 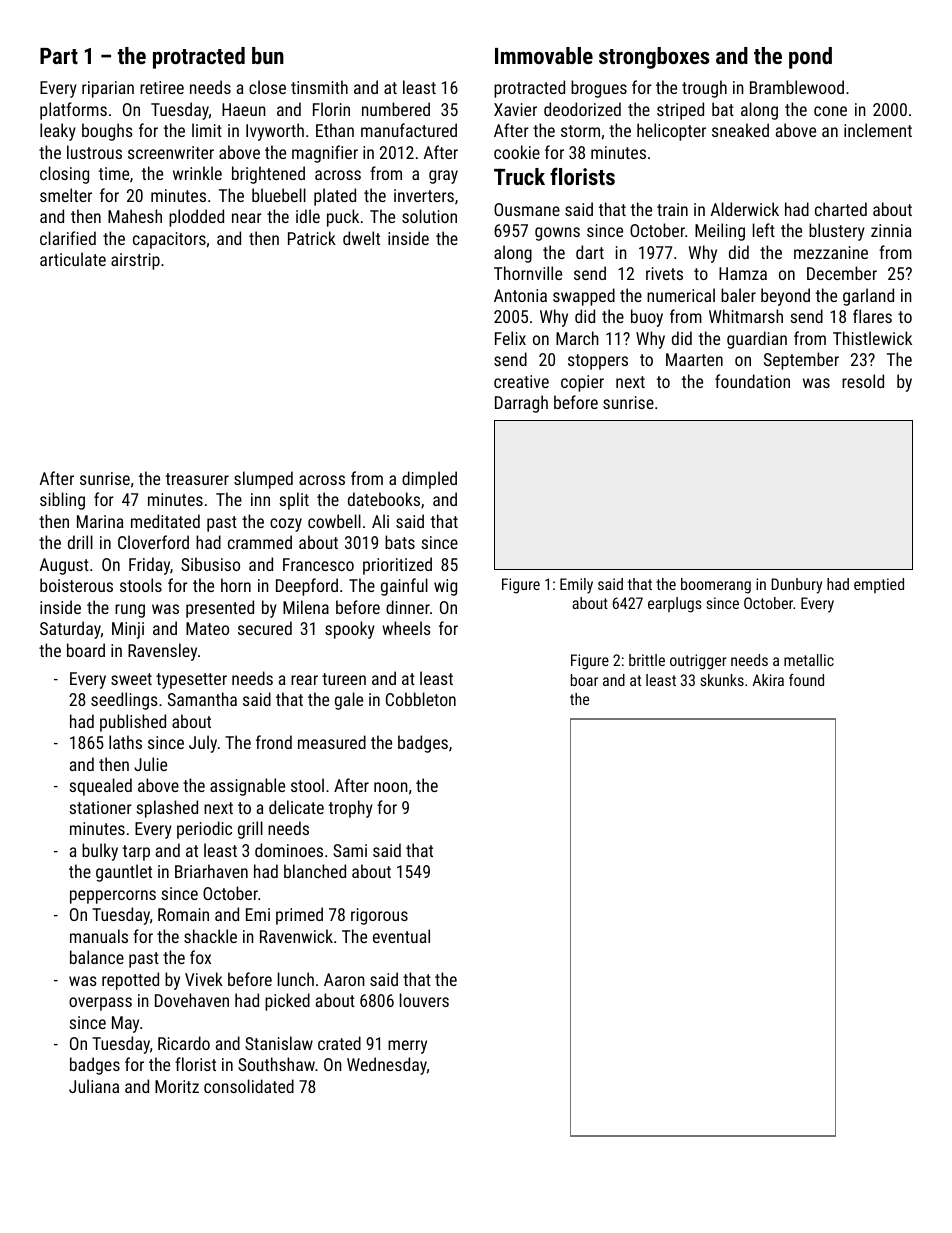 I want to click on tinsmith, so click(x=319, y=87).
